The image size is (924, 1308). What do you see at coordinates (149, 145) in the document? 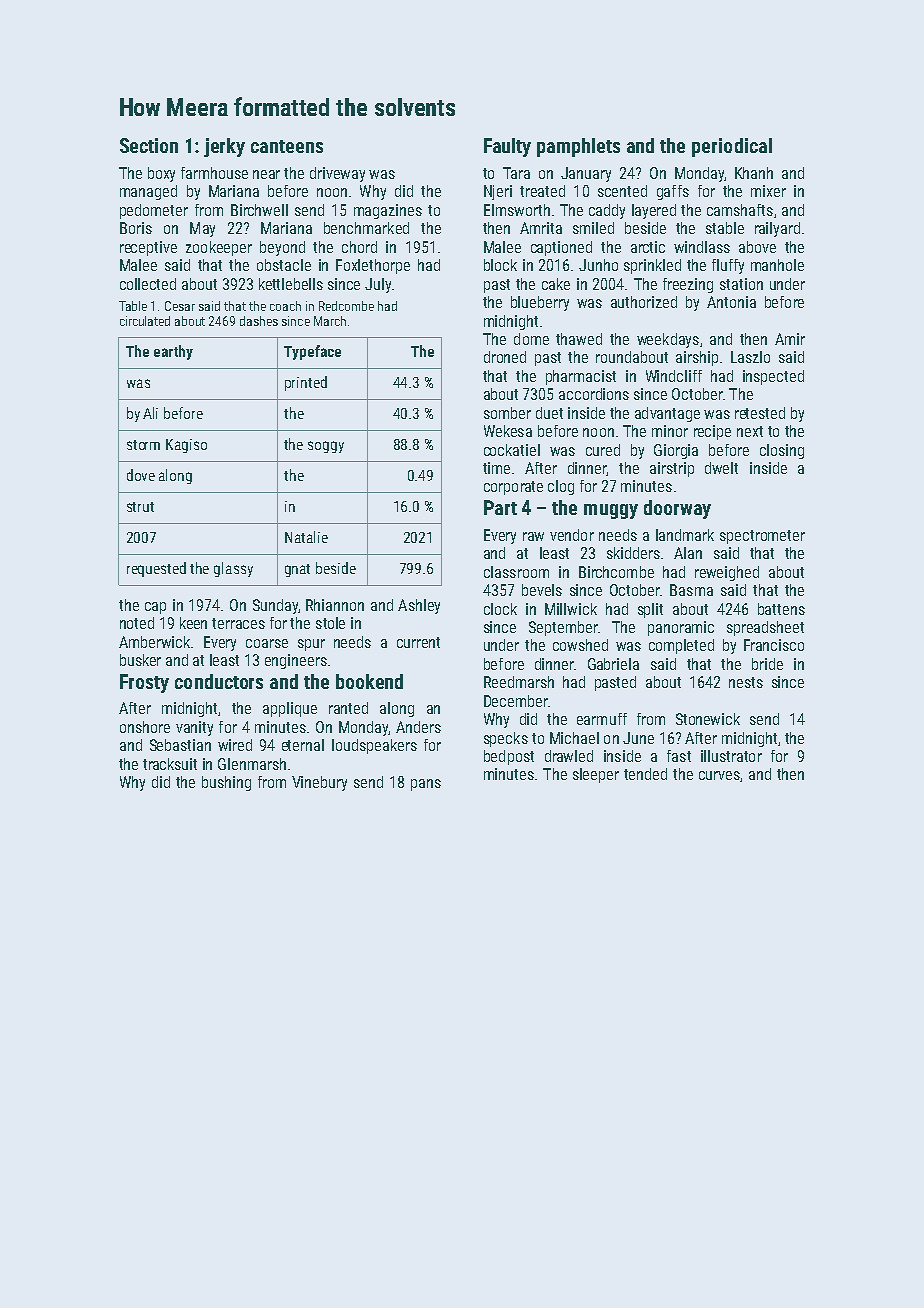
I see `Section` at bounding box center [149, 145].
